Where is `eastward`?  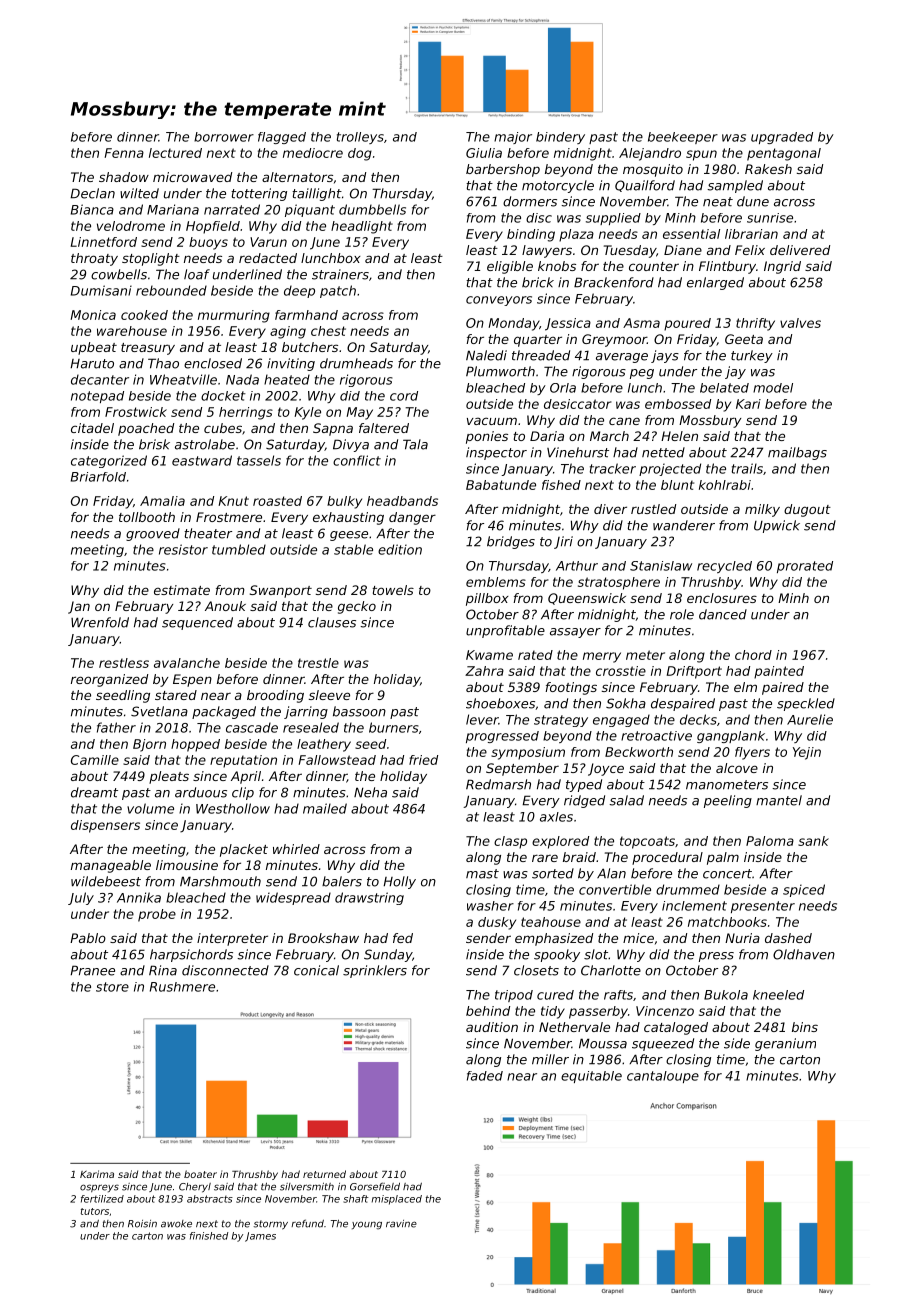
eastward is located at coordinates (202, 460).
